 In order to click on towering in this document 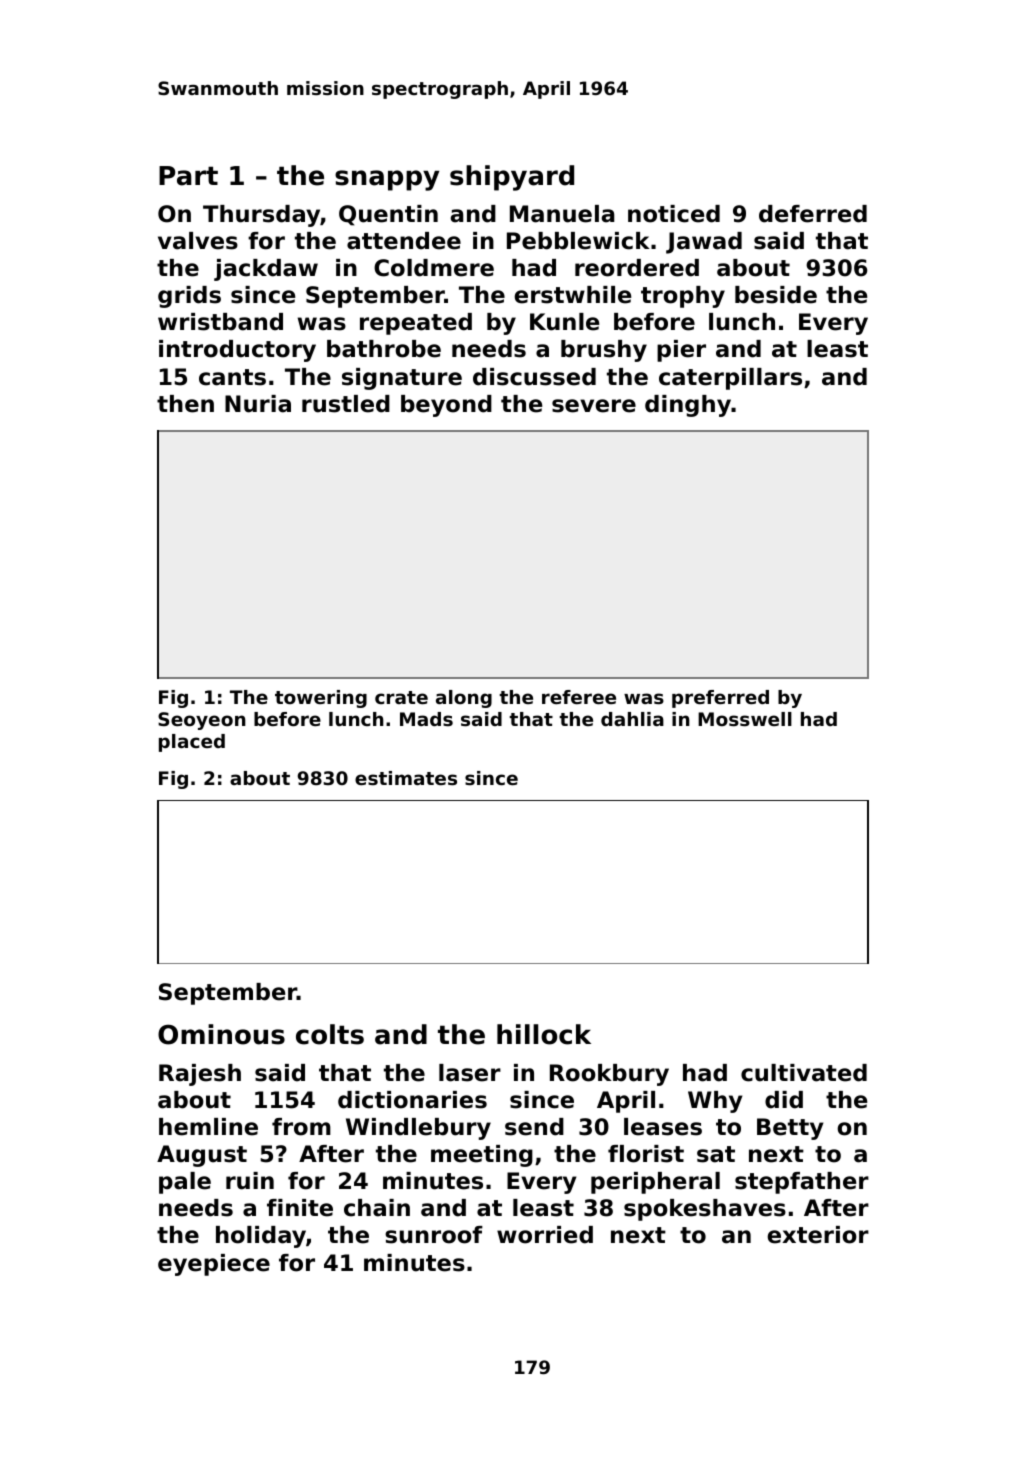, I will do `click(321, 699)`.
